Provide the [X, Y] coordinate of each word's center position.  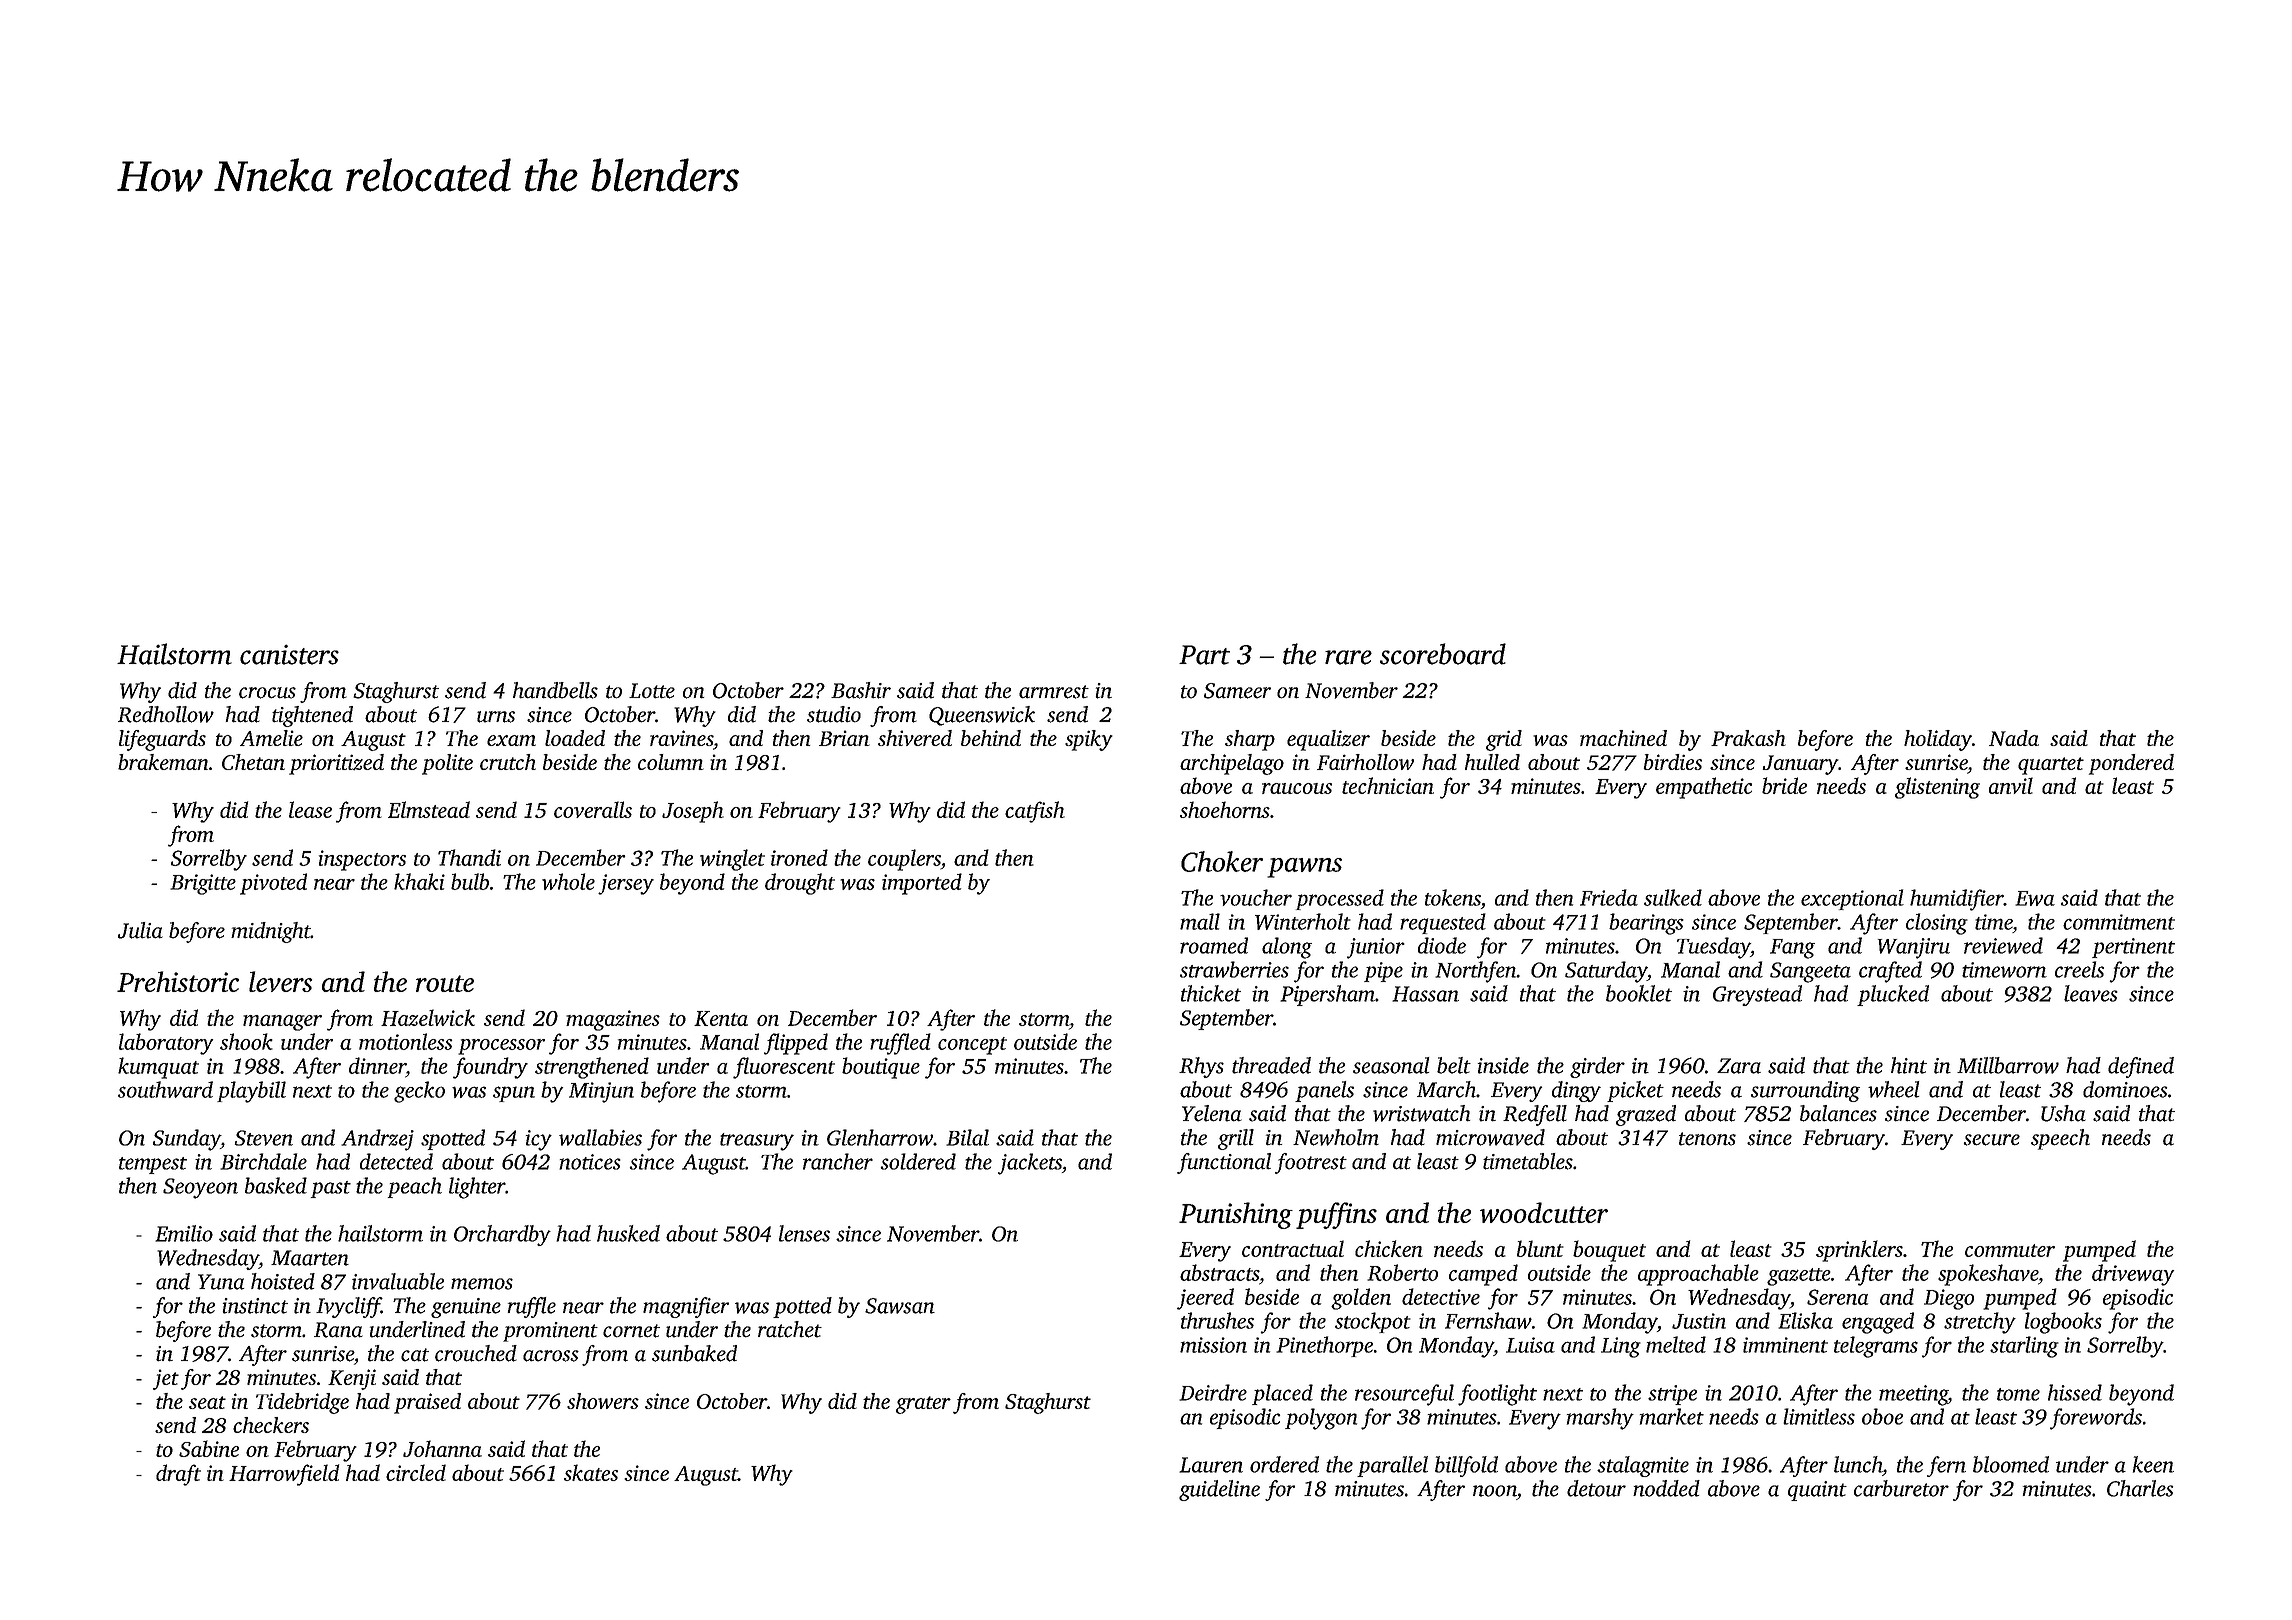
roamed [1214, 945]
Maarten [310, 1258]
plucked [1893, 995]
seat [207, 1402]
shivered [915, 738]
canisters [289, 654]
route [445, 983]
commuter [2010, 1250]
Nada [2014, 738]
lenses [804, 1233]
